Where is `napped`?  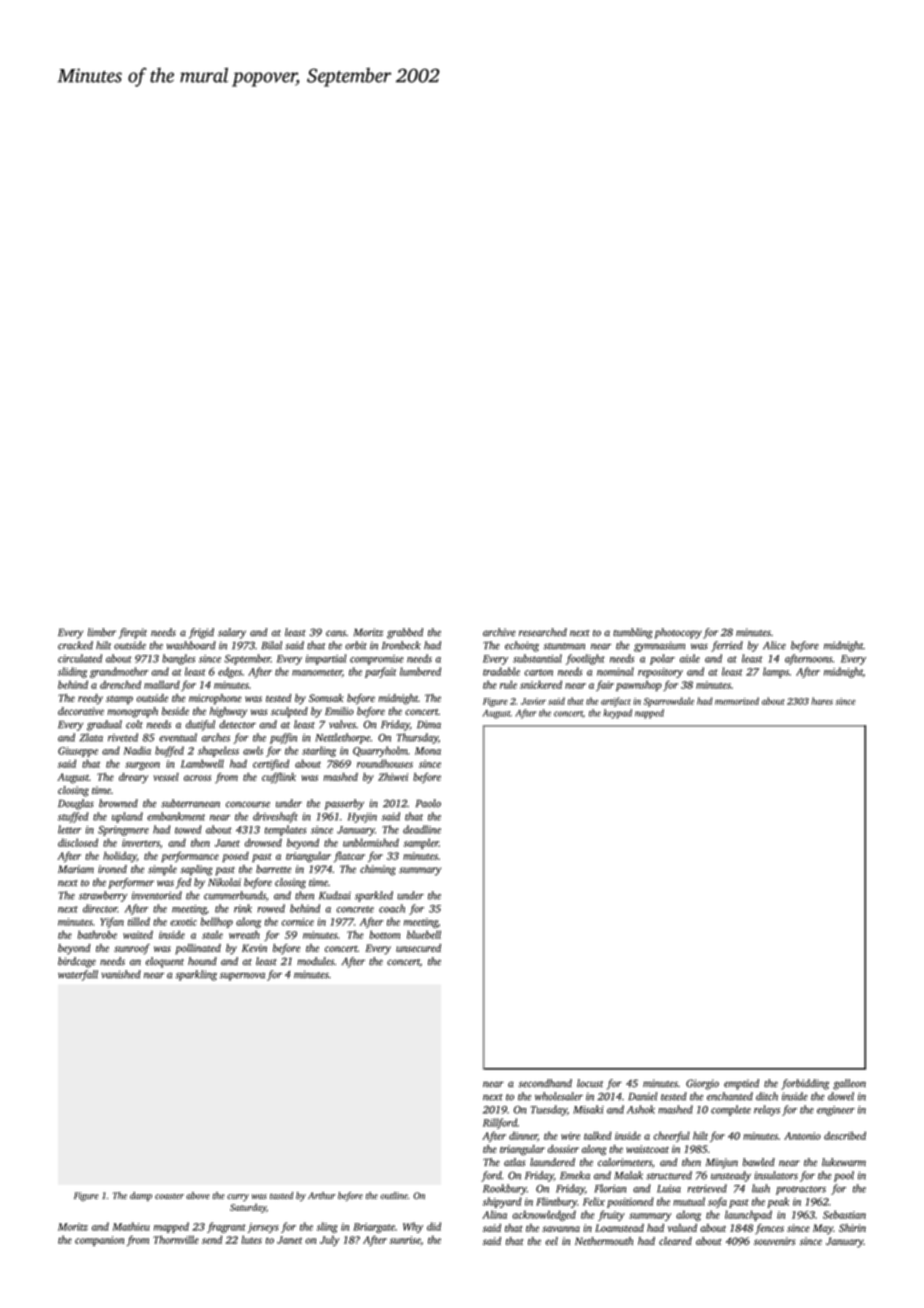
napped is located at coordinates (649, 714).
